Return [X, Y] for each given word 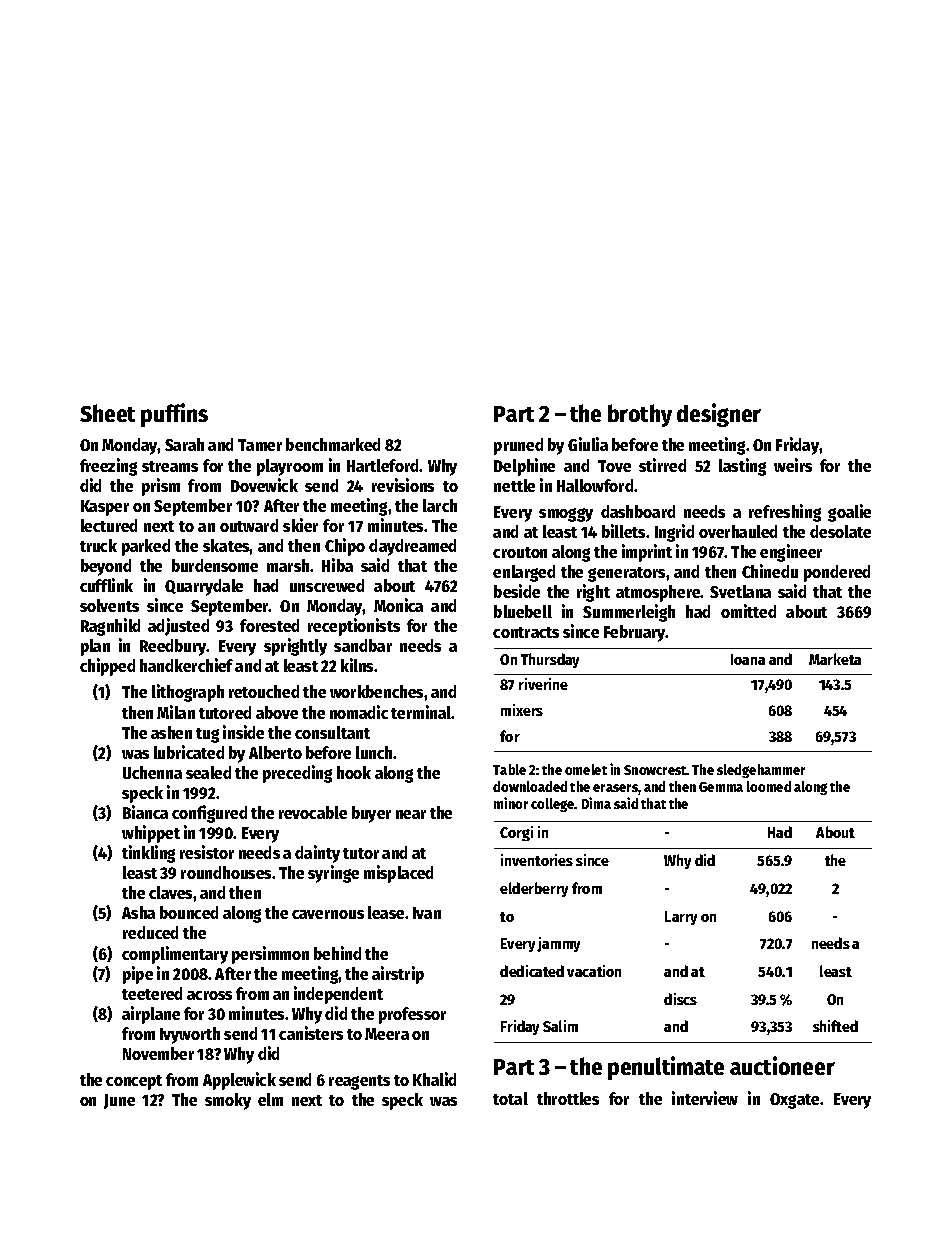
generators [626, 574]
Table [509, 769]
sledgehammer [761, 771]
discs [680, 999]
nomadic [359, 712]
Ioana [748, 659]
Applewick [239, 1081]
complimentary [175, 955]
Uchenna [152, 772]
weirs [793, 465]
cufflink [106, 585]
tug [207, 735]
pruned [518, 446]
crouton [520, 552]
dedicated [532, 971]
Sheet [107, 413]
